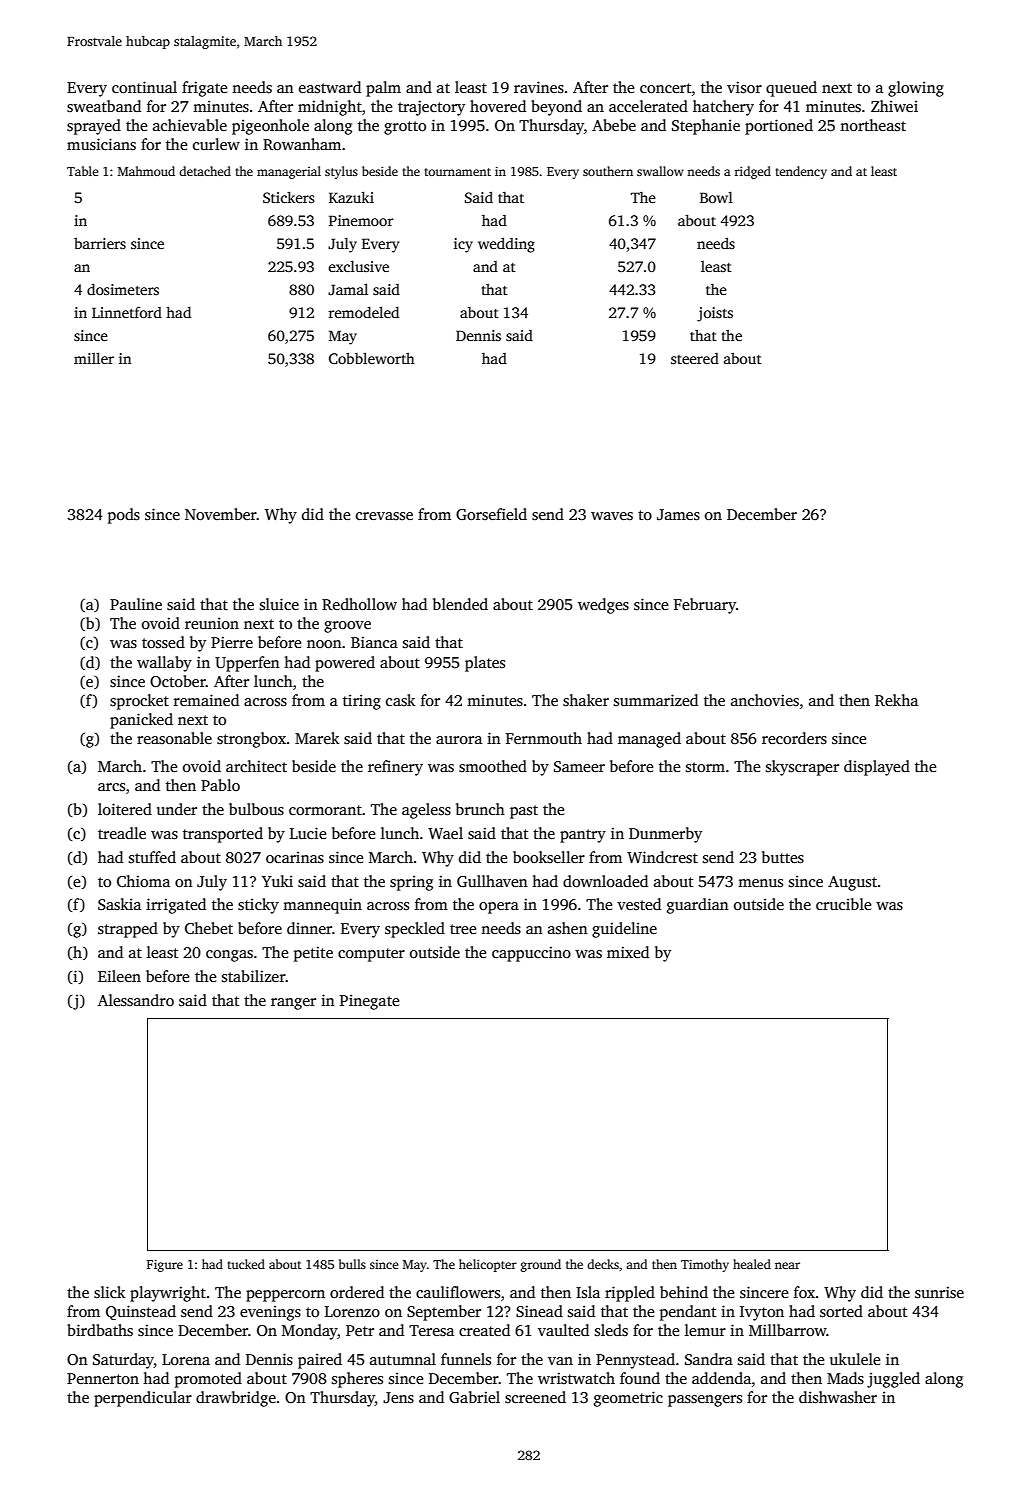  What do you see at coordinates (254, 976) in the screenshot?
I see `stabilizer` at bounding box center [254, 976].
